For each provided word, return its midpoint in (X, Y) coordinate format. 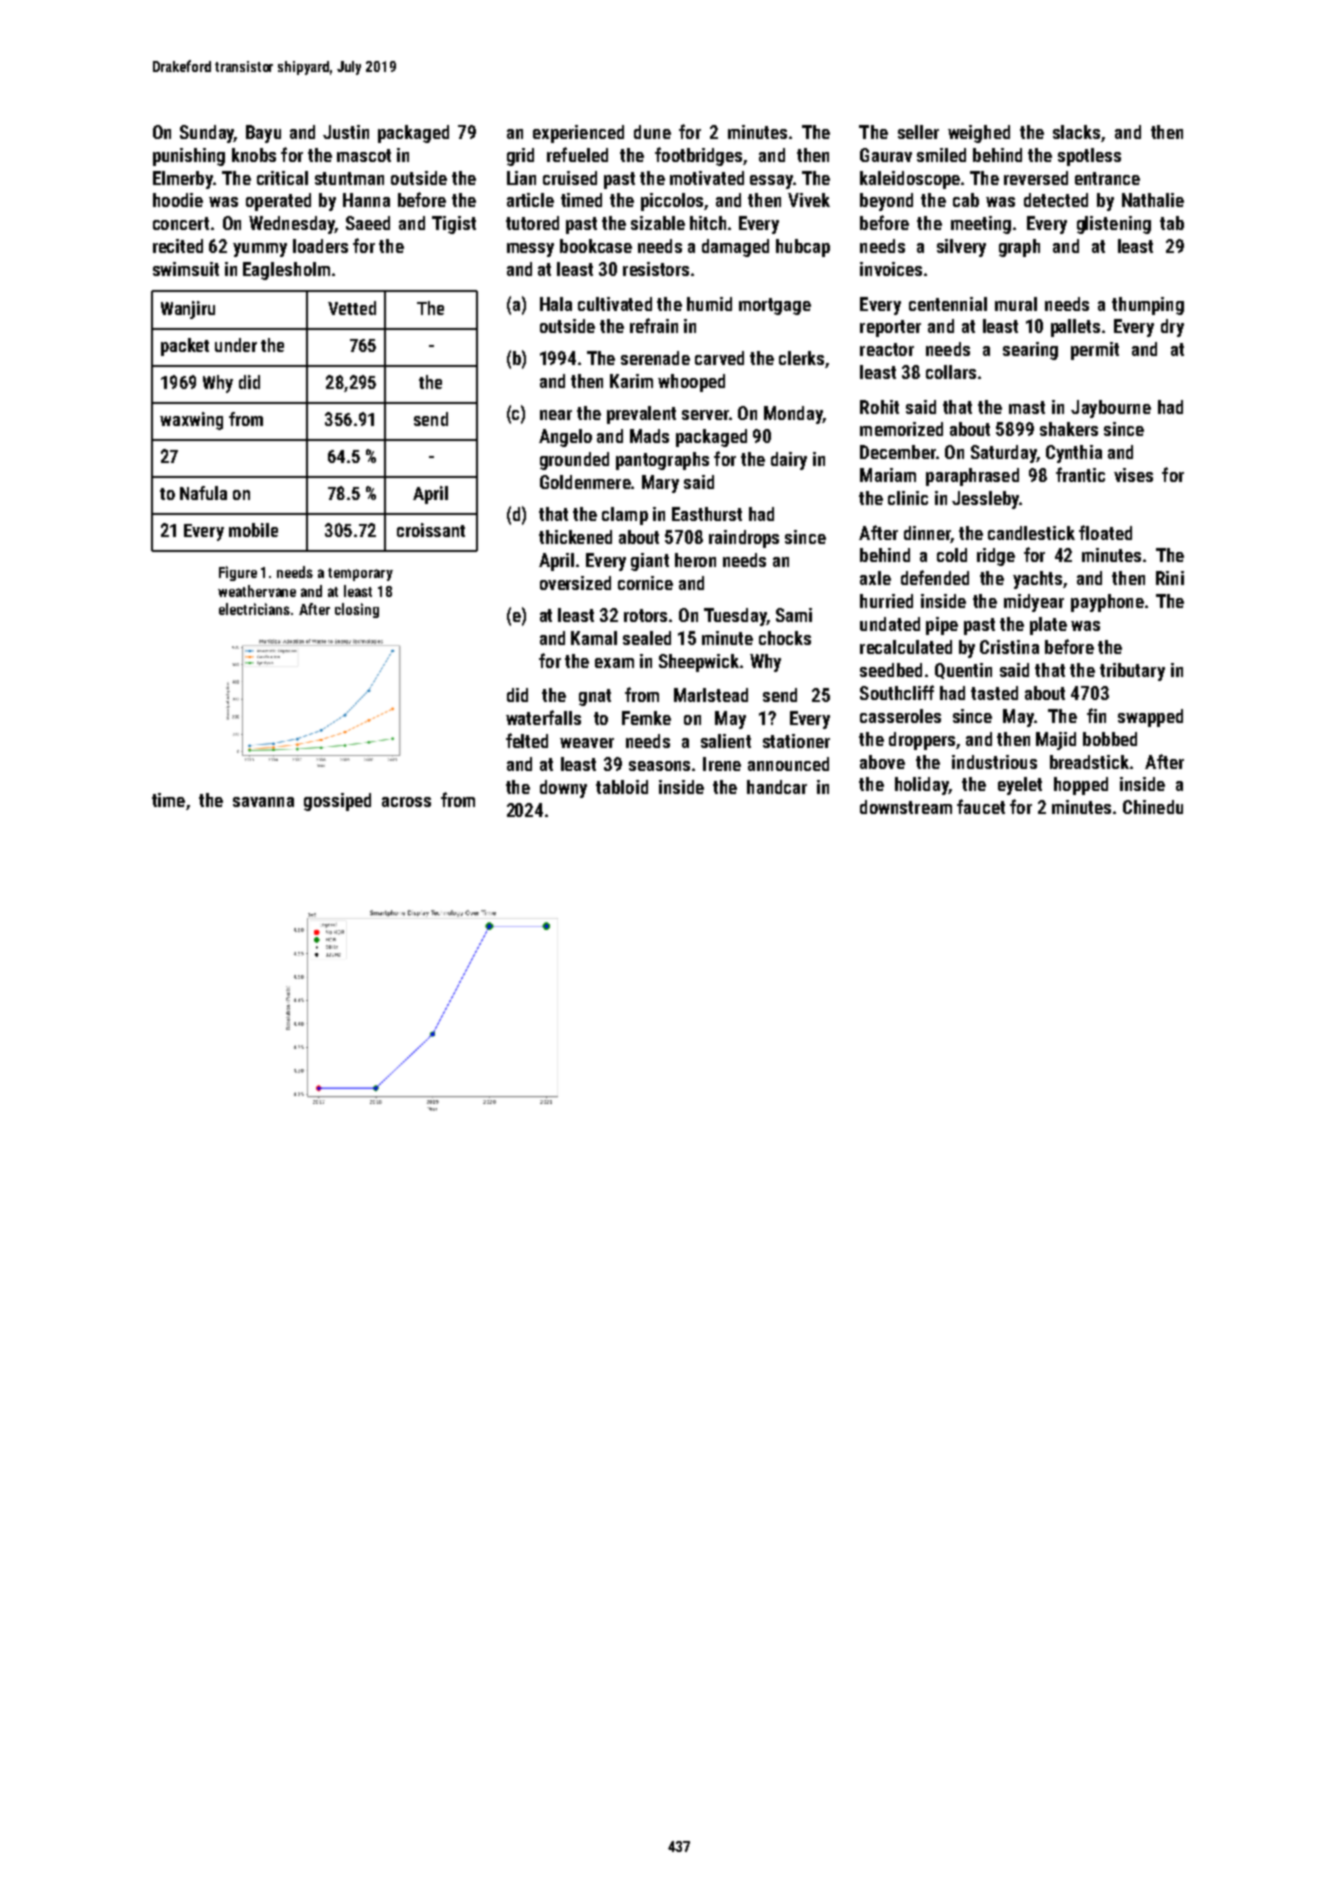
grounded (574, 461)
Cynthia (1074, 454)
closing (357, 610)
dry (1172, 328)
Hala (556, 304)
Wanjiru (188, 310)
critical (282, 178)
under (236, 345)
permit (1095, 351)
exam (614, 663)
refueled (577, 154)
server (705, 415)
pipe (942, 626)
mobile (253, 530)
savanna (263, 802)
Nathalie (1153, 200)
